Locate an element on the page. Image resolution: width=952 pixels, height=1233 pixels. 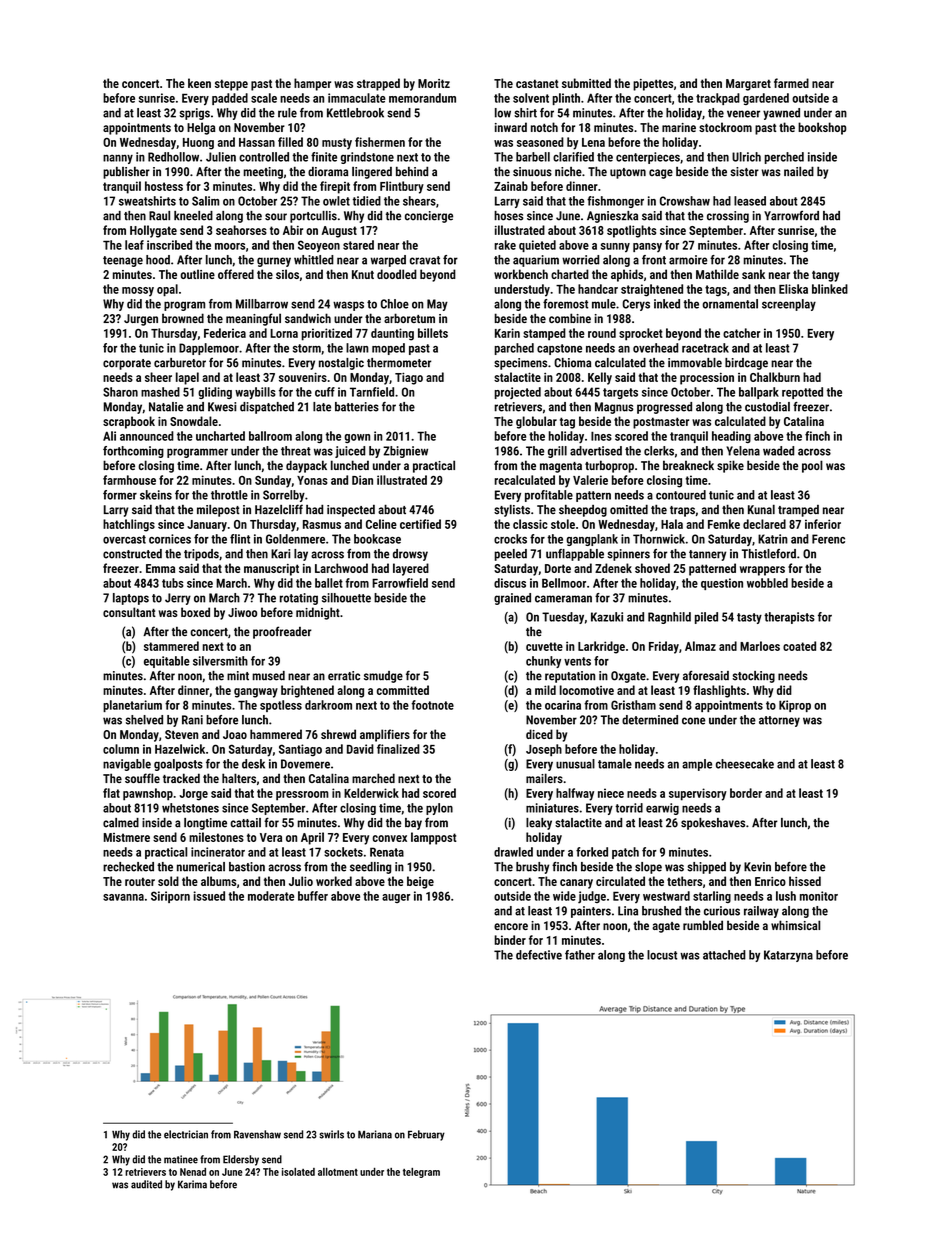
equitable is located at coordinates (167, 662).
